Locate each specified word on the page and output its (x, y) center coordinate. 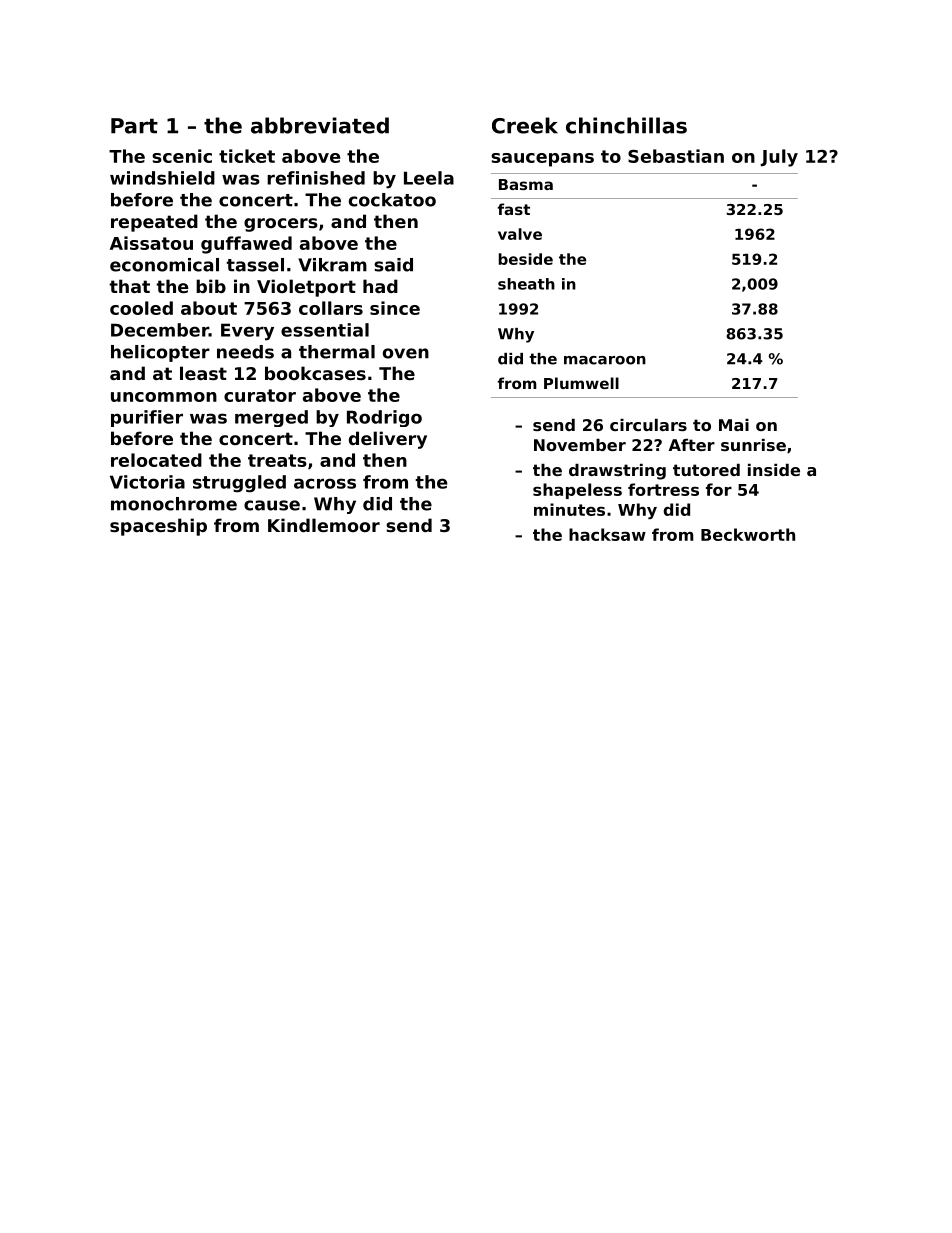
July (779, 158)
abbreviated (320, 125)
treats (277, 460)
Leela (429, 178)
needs (245, 352)
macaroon (605, 360)
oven (406, 353)
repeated (154, 223)
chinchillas (626, 125)
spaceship (158, 527)
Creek (525, 125)
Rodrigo (384, 418)
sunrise (753, 445)
